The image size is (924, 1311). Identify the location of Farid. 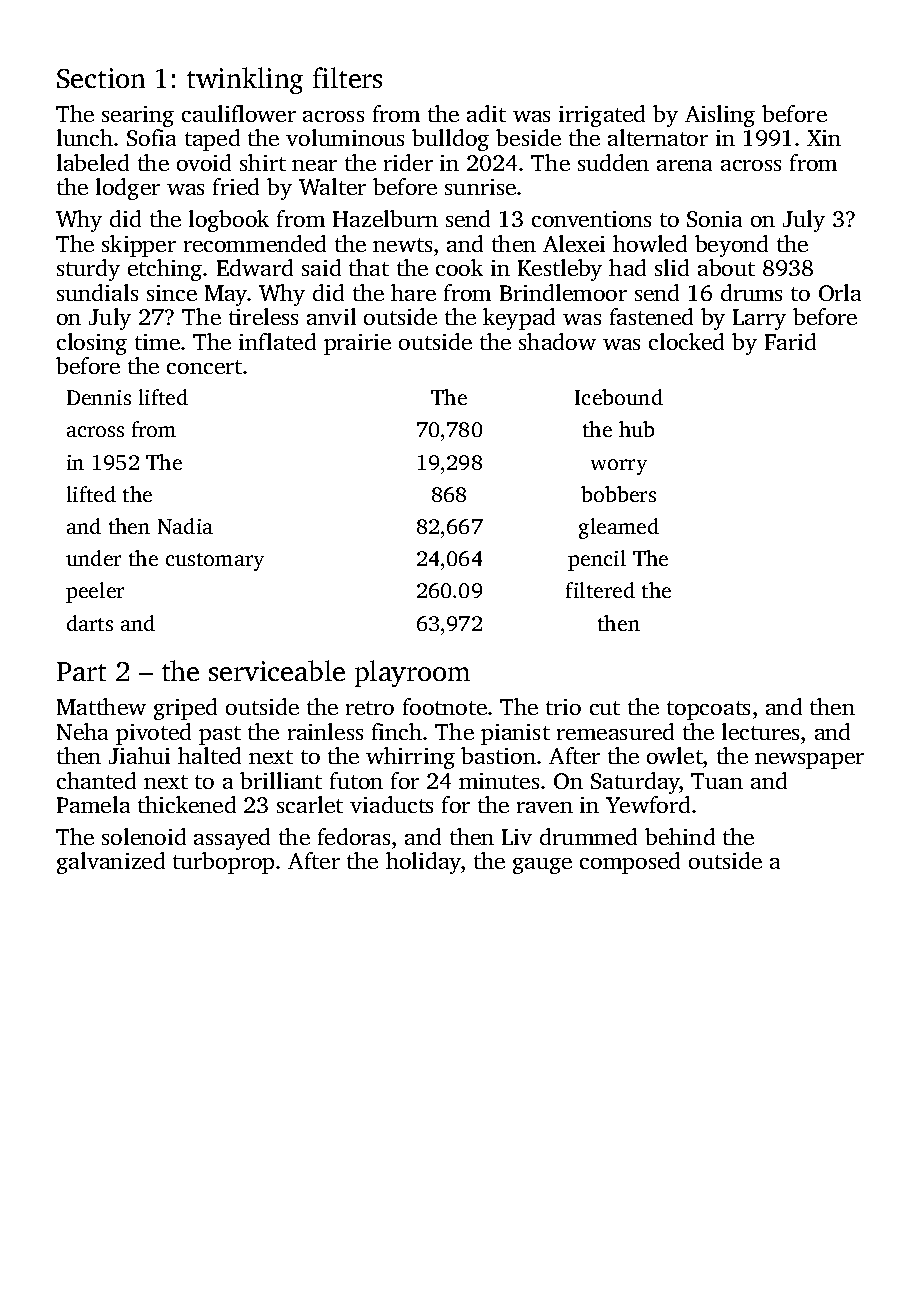
(790, 341).
